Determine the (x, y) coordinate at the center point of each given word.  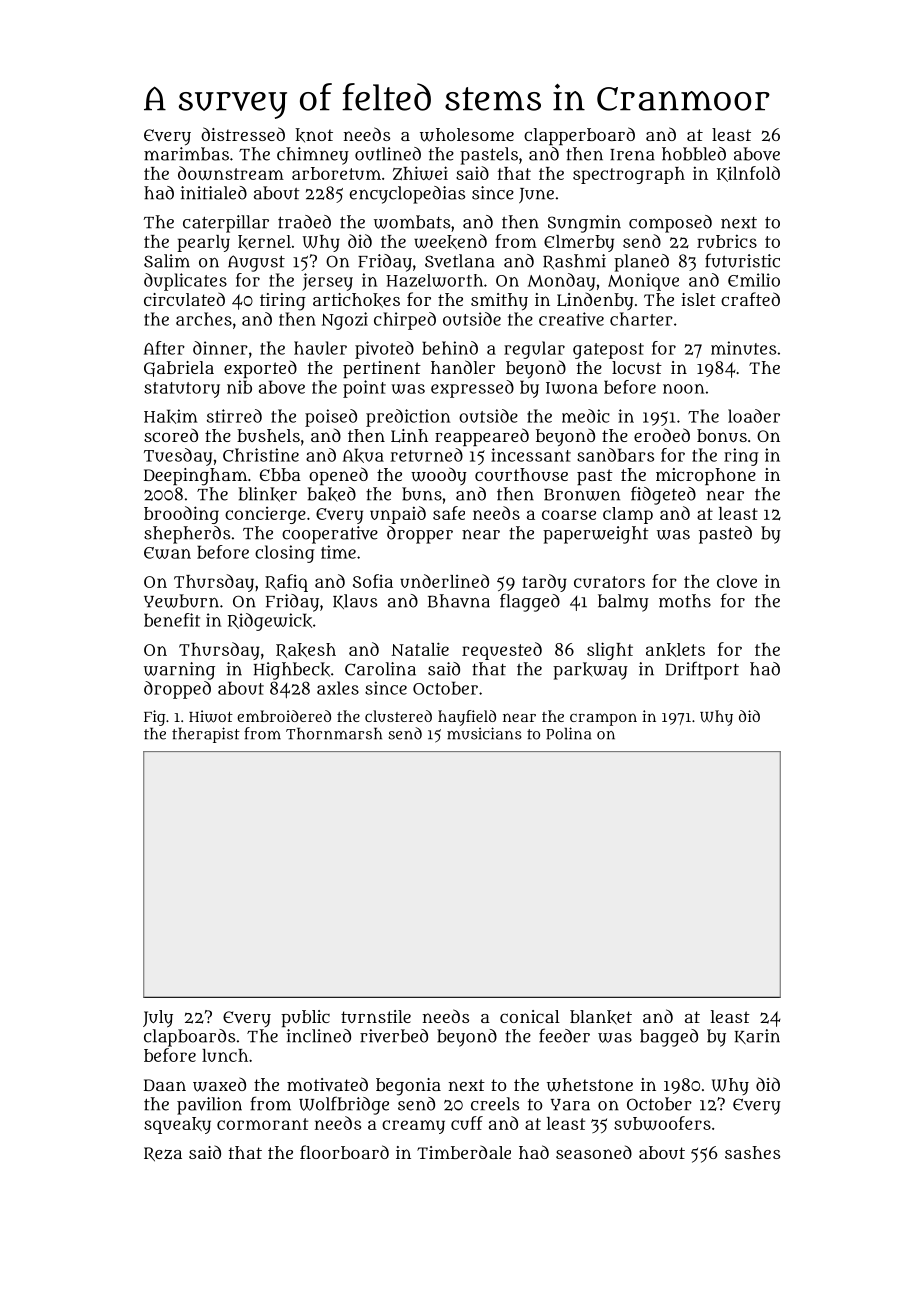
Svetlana (460, 261)
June (536, 195)
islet (699, 299)
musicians (484, 733)
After (164, 348)
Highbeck (292, 671)
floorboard (344, 1152)
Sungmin (584, 224)
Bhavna (459, 601)
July (158, 1019)
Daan (165, 1085)
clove (737, 581)
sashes (752, 1152)
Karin (757, 1036)
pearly (203, 243)
